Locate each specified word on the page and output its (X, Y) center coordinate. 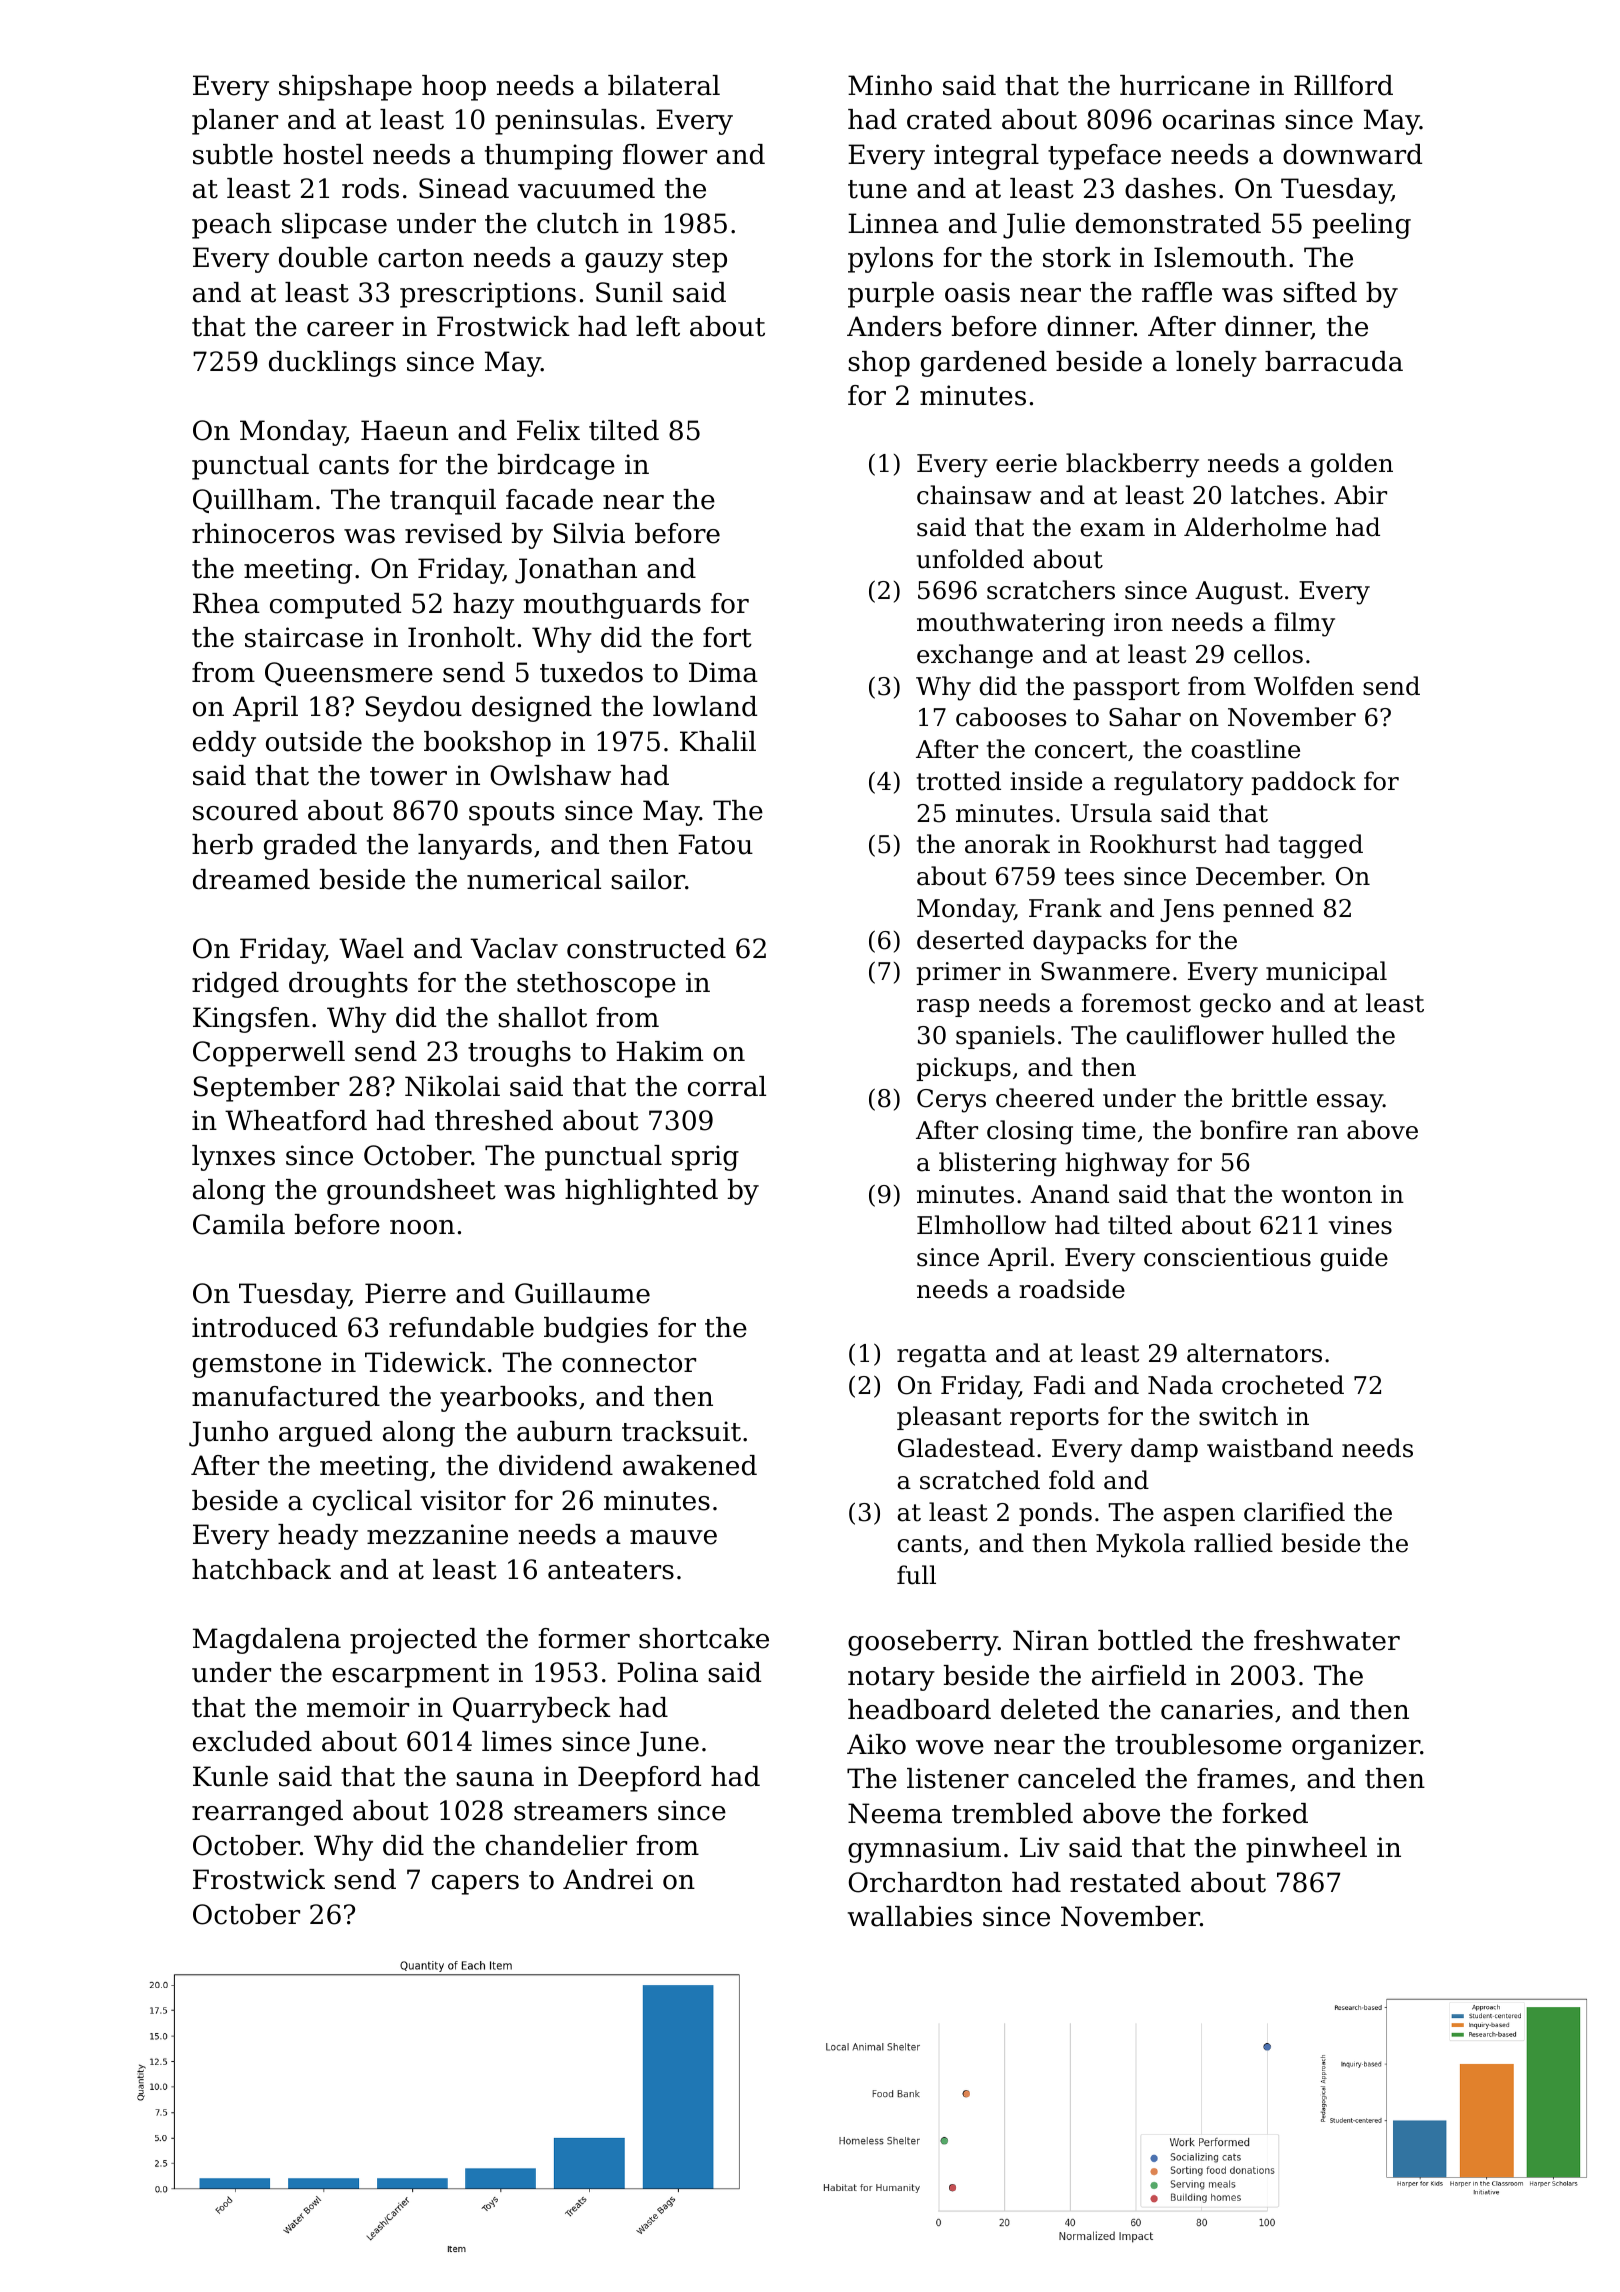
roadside (1072, 1289)
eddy (224, 744)
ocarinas (1219, 119)
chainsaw (974, 495)
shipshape (345, 88)
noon (422, 1227)
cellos (1268, 654)
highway (1117, 1164)
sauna (495, 1779)
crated (949, 119)
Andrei (608, 1879)
